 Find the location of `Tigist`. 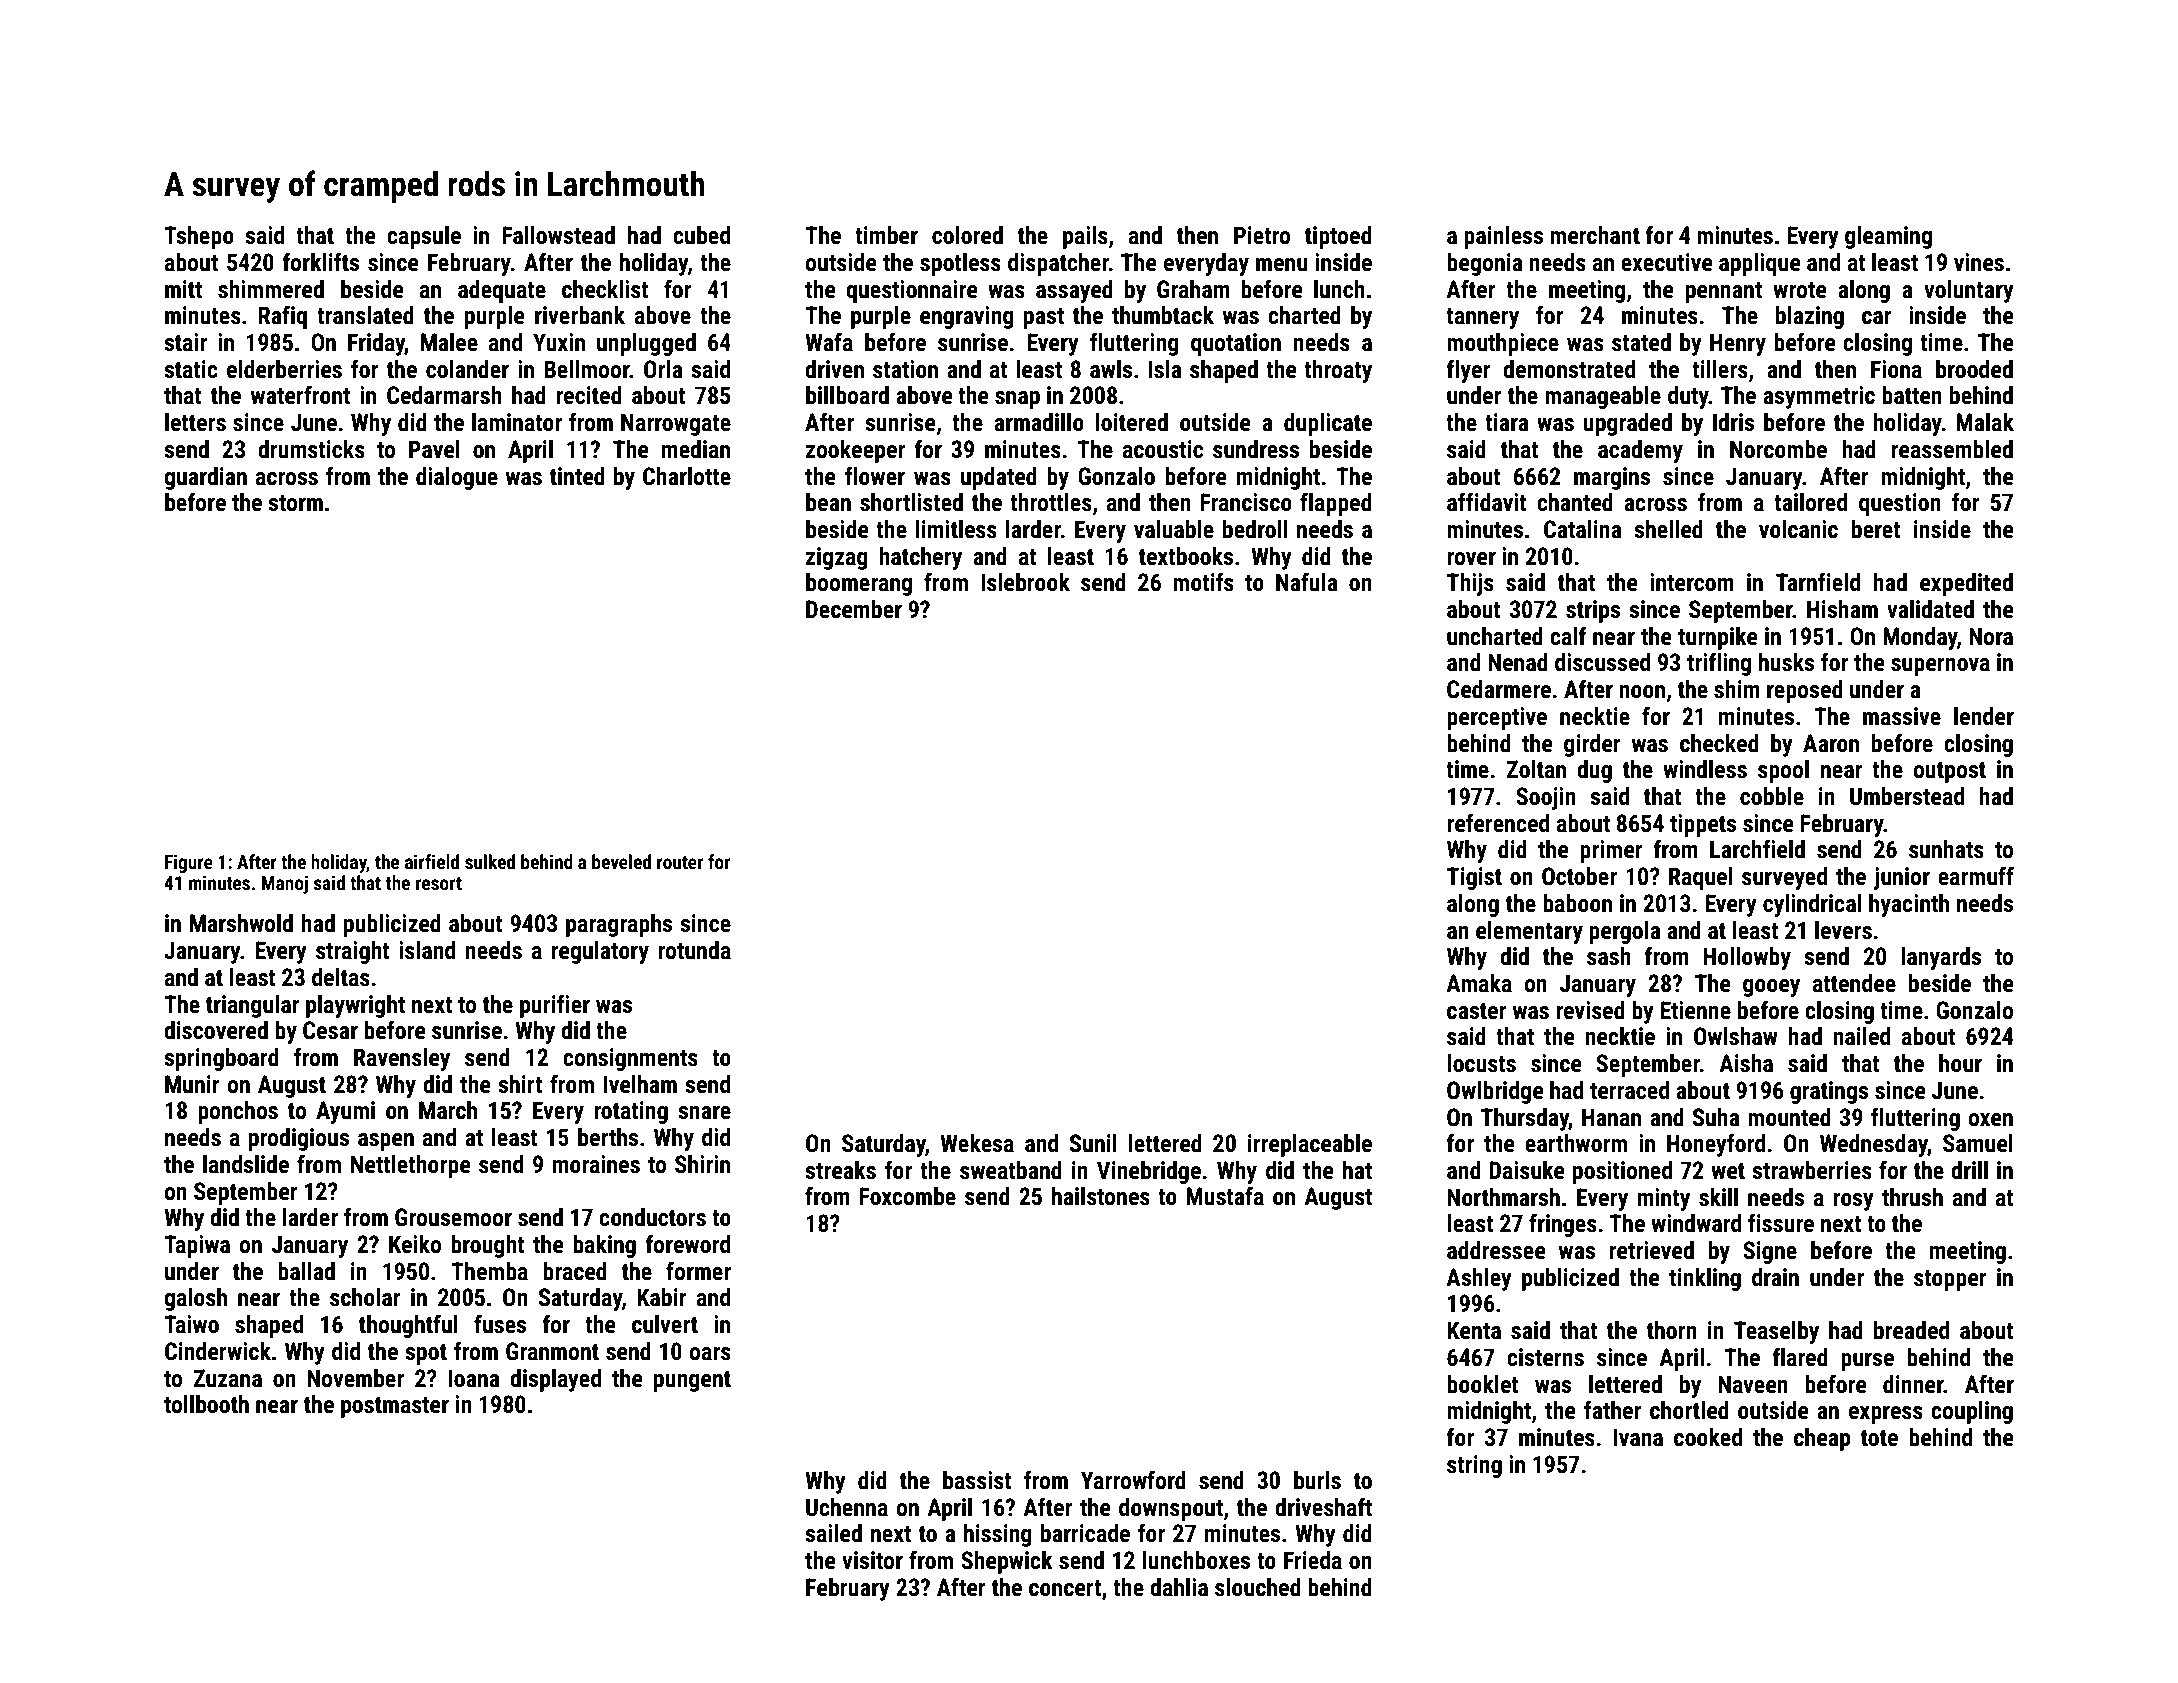

Tigist is located at coordinates (1474, 878).
